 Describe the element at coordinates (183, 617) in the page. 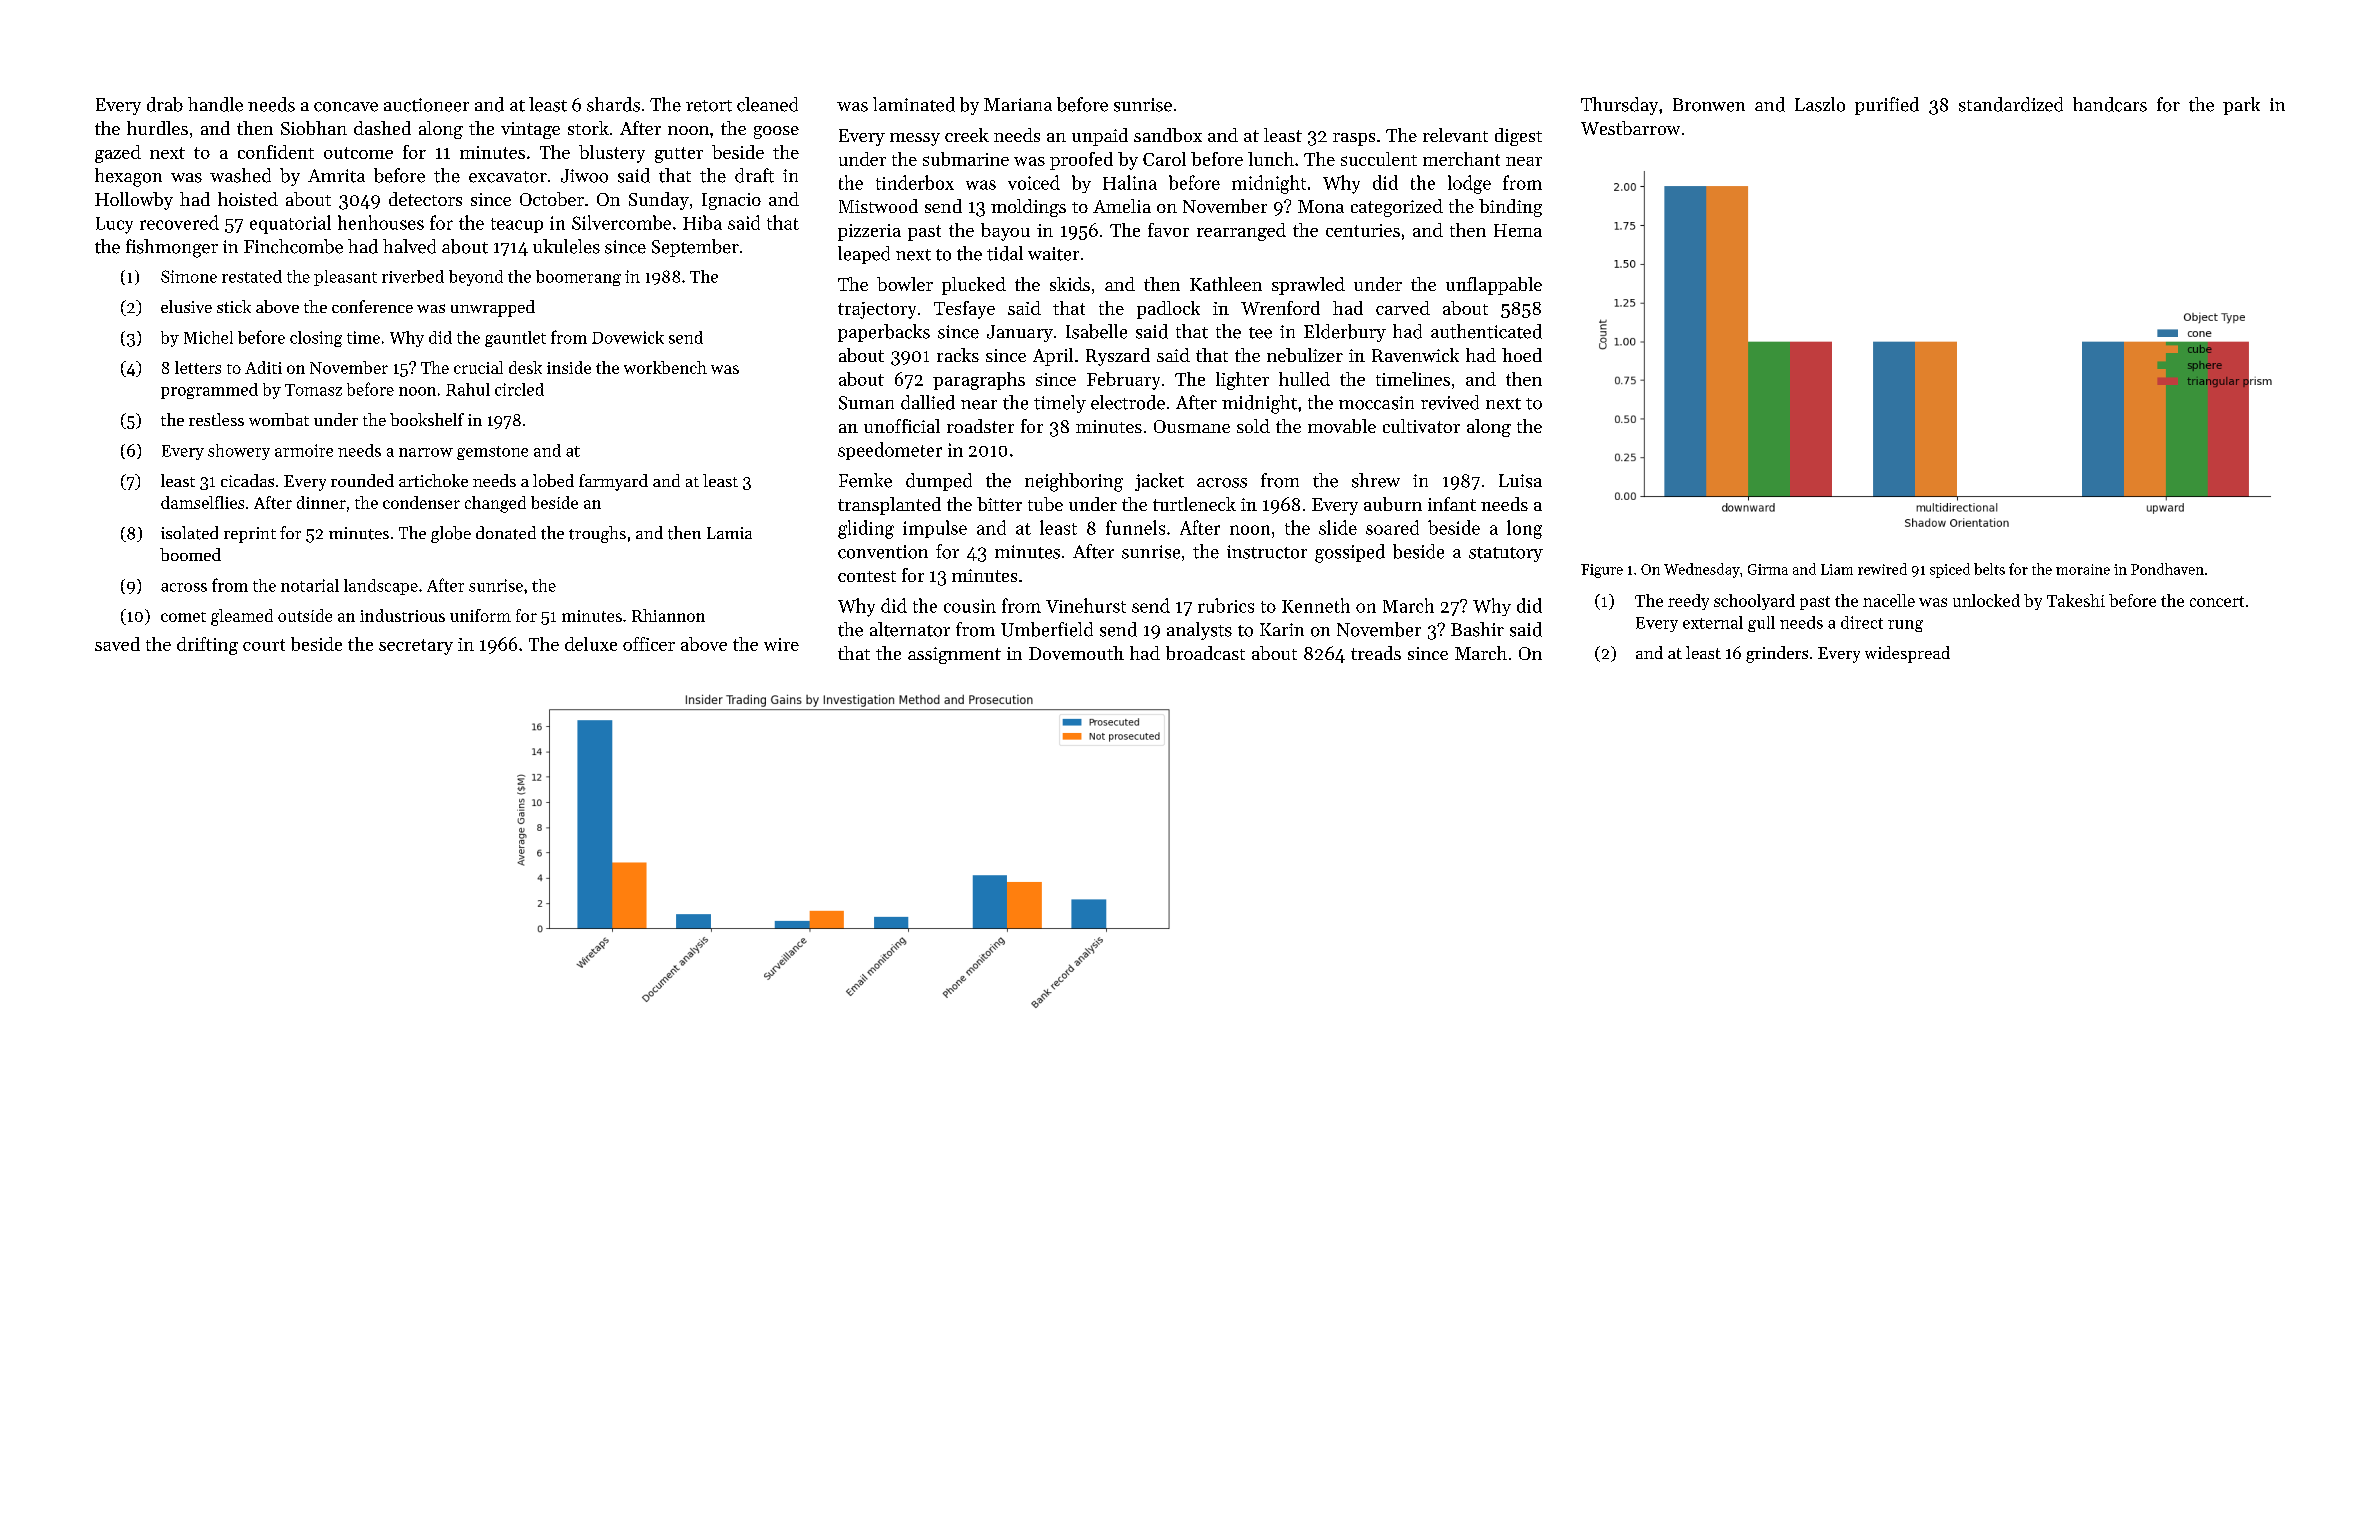

I see `comet` at that location.
